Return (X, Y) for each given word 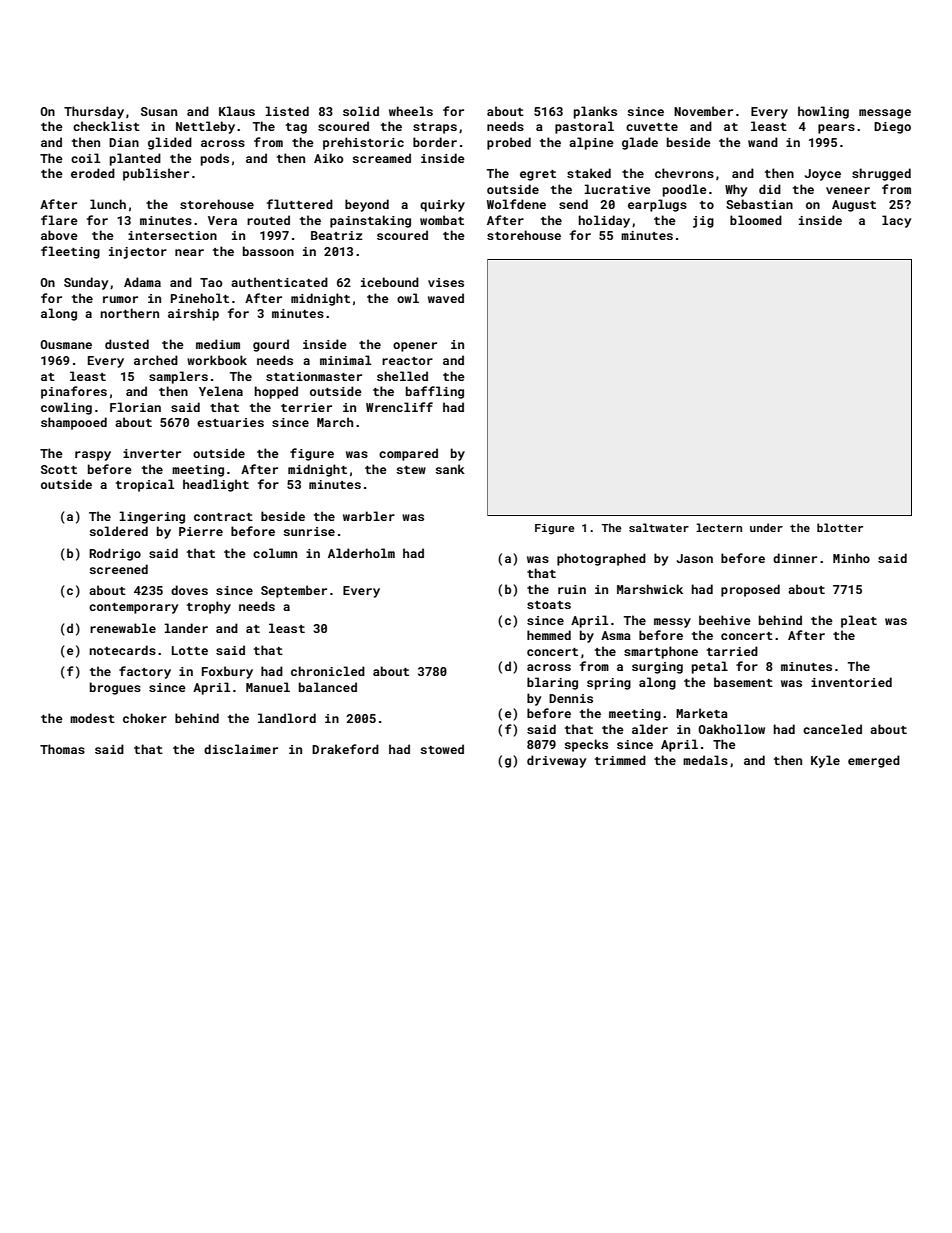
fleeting (70, 252)
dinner (795, 558)
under (766, 527)
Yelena (221, 391)
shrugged (881, 174)
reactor (407, 361)
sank (450, 469)
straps (435, 128)
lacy (896, 221)
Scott (59, 469)
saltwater (659, 527)
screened (119, 569)
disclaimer (241, 749)
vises (446, 282)
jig (703, 222)
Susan (159, 111)
